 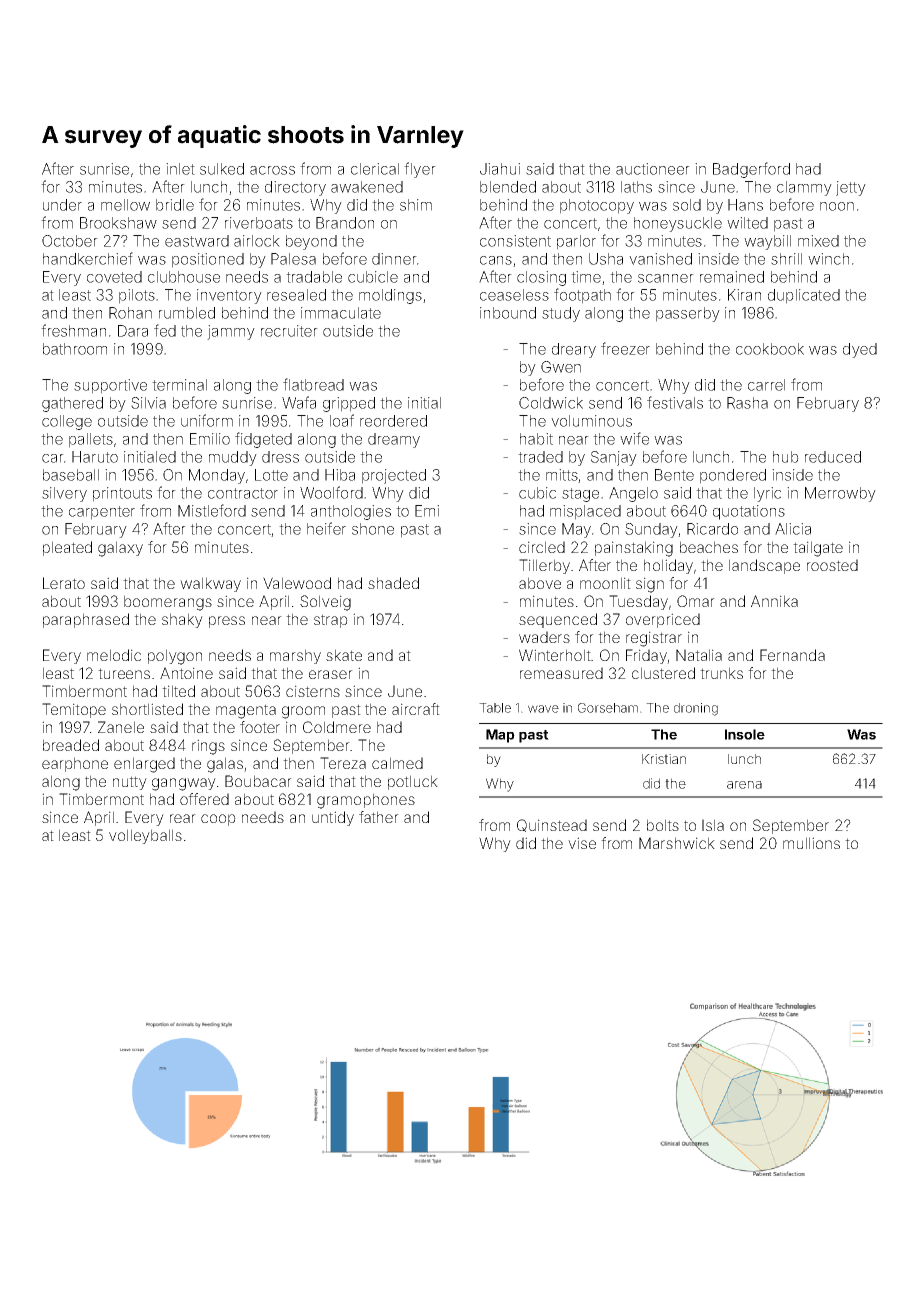 What do you see at coordinates (210, 584) in the image?
I see `walkway` at bounding box center [210, 584].
